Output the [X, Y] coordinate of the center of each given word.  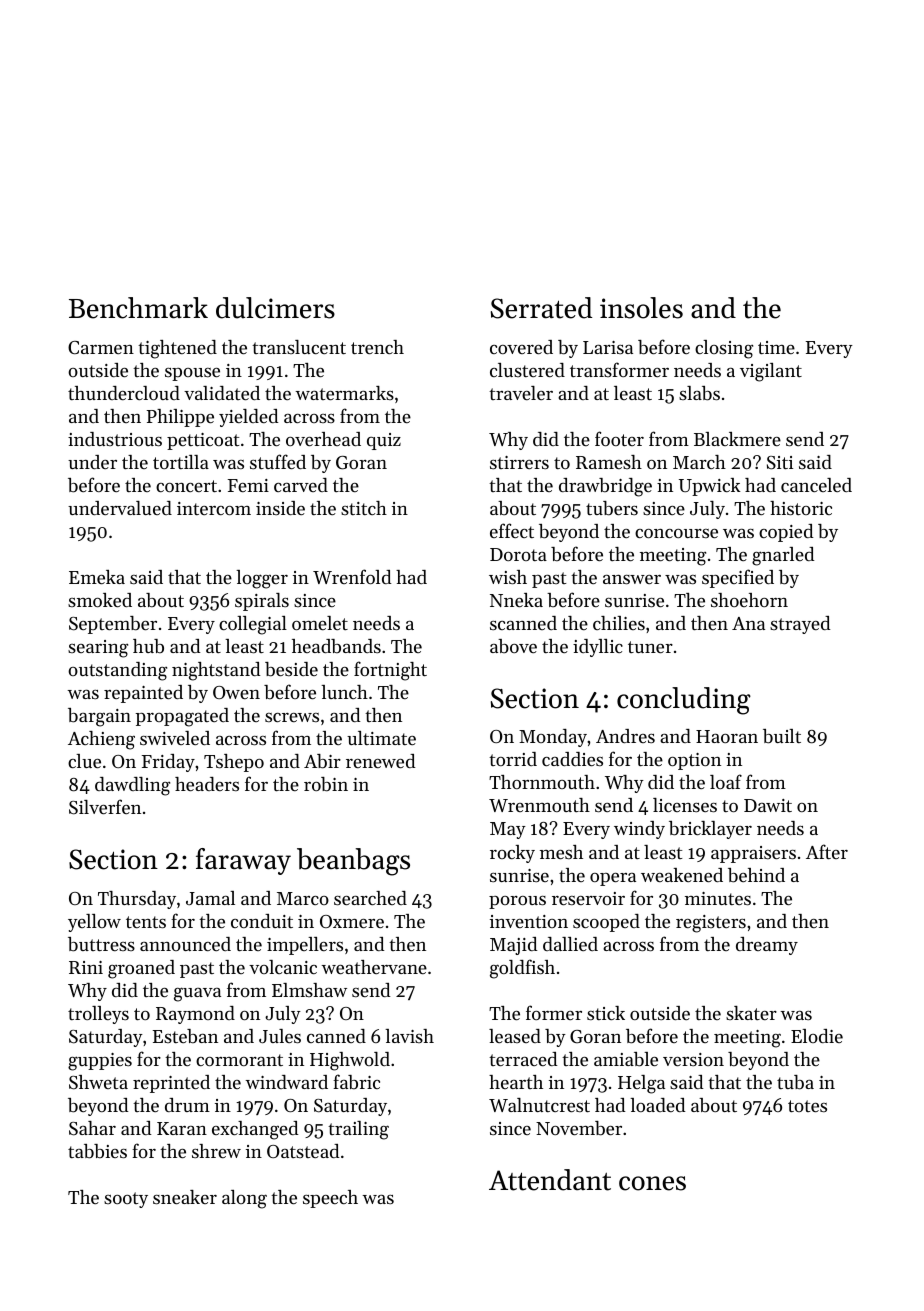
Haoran [727, 736]
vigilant [771, 372]
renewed [381, 761]
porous [517, 902]
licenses [685, 805]
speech [330, 1199]
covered [521, 347]
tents [146, 922]
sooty [126, 1200]
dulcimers [275, 308]
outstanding [117, 671]
